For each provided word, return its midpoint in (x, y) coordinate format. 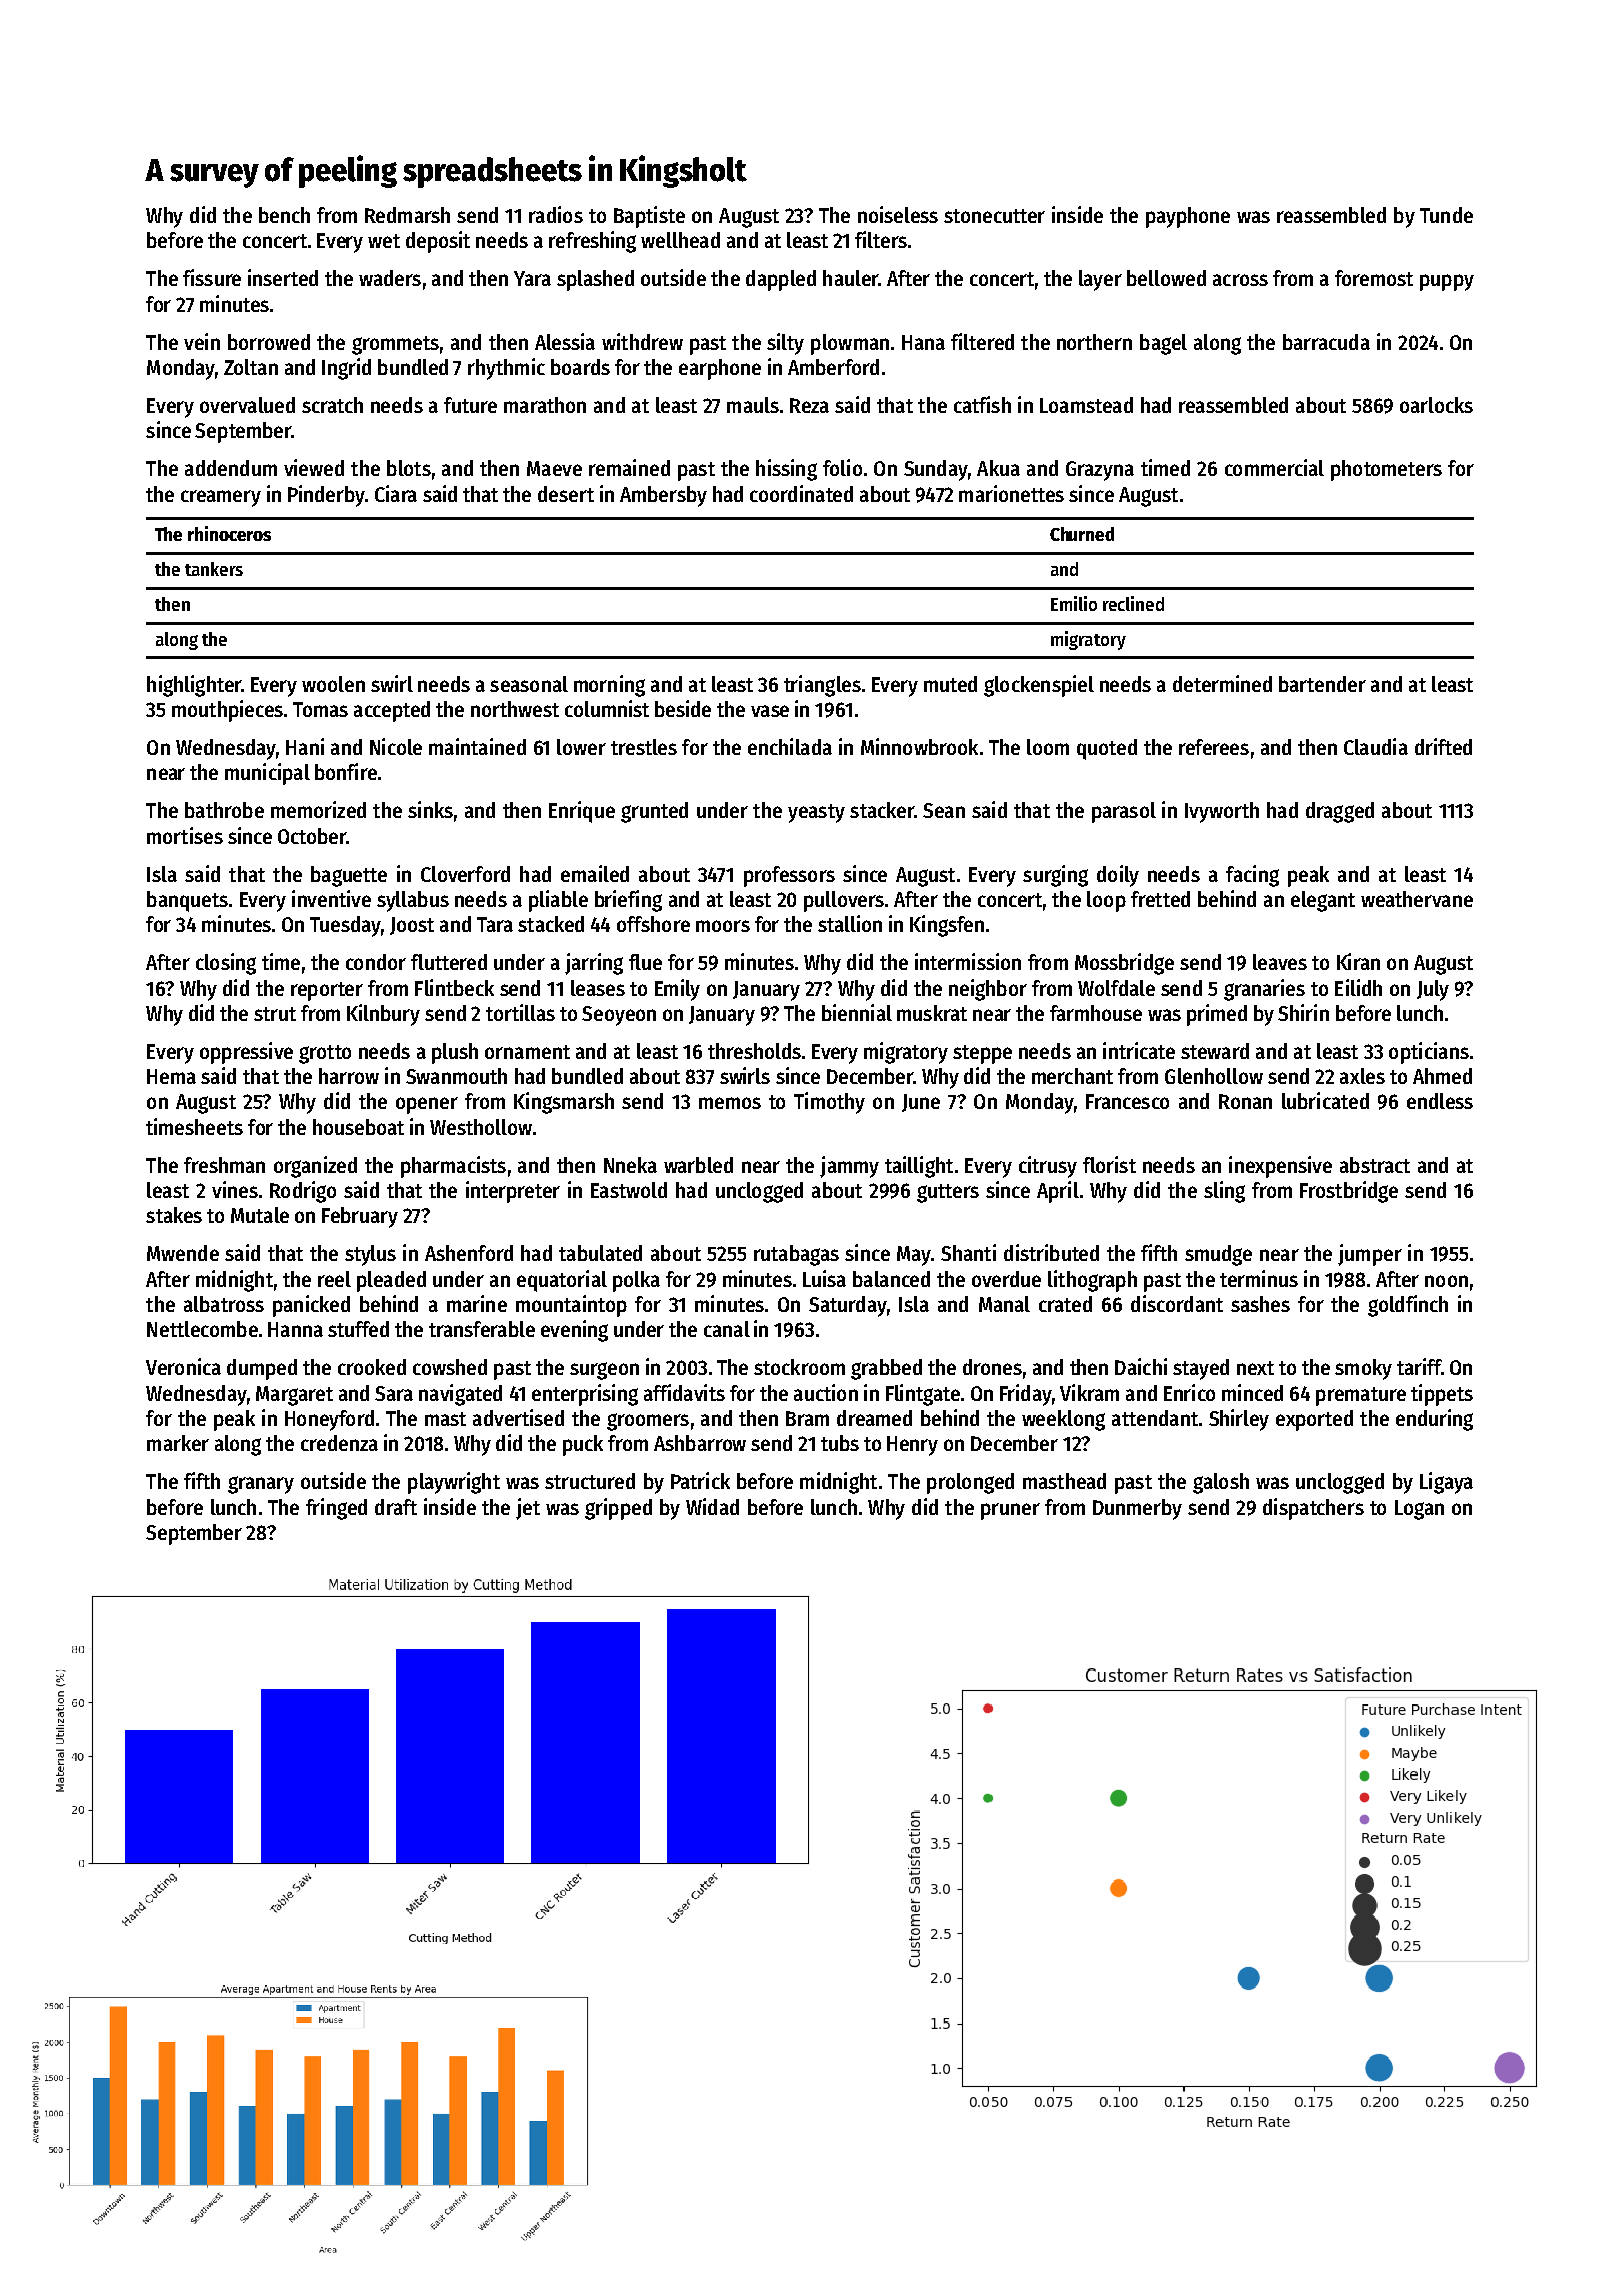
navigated (460, 1395)
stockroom (799, 1367)
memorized (318, 809)
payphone (1188, 217)
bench (284, 215)
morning (609, 686)
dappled (781, 280)
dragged (1340, 812)
